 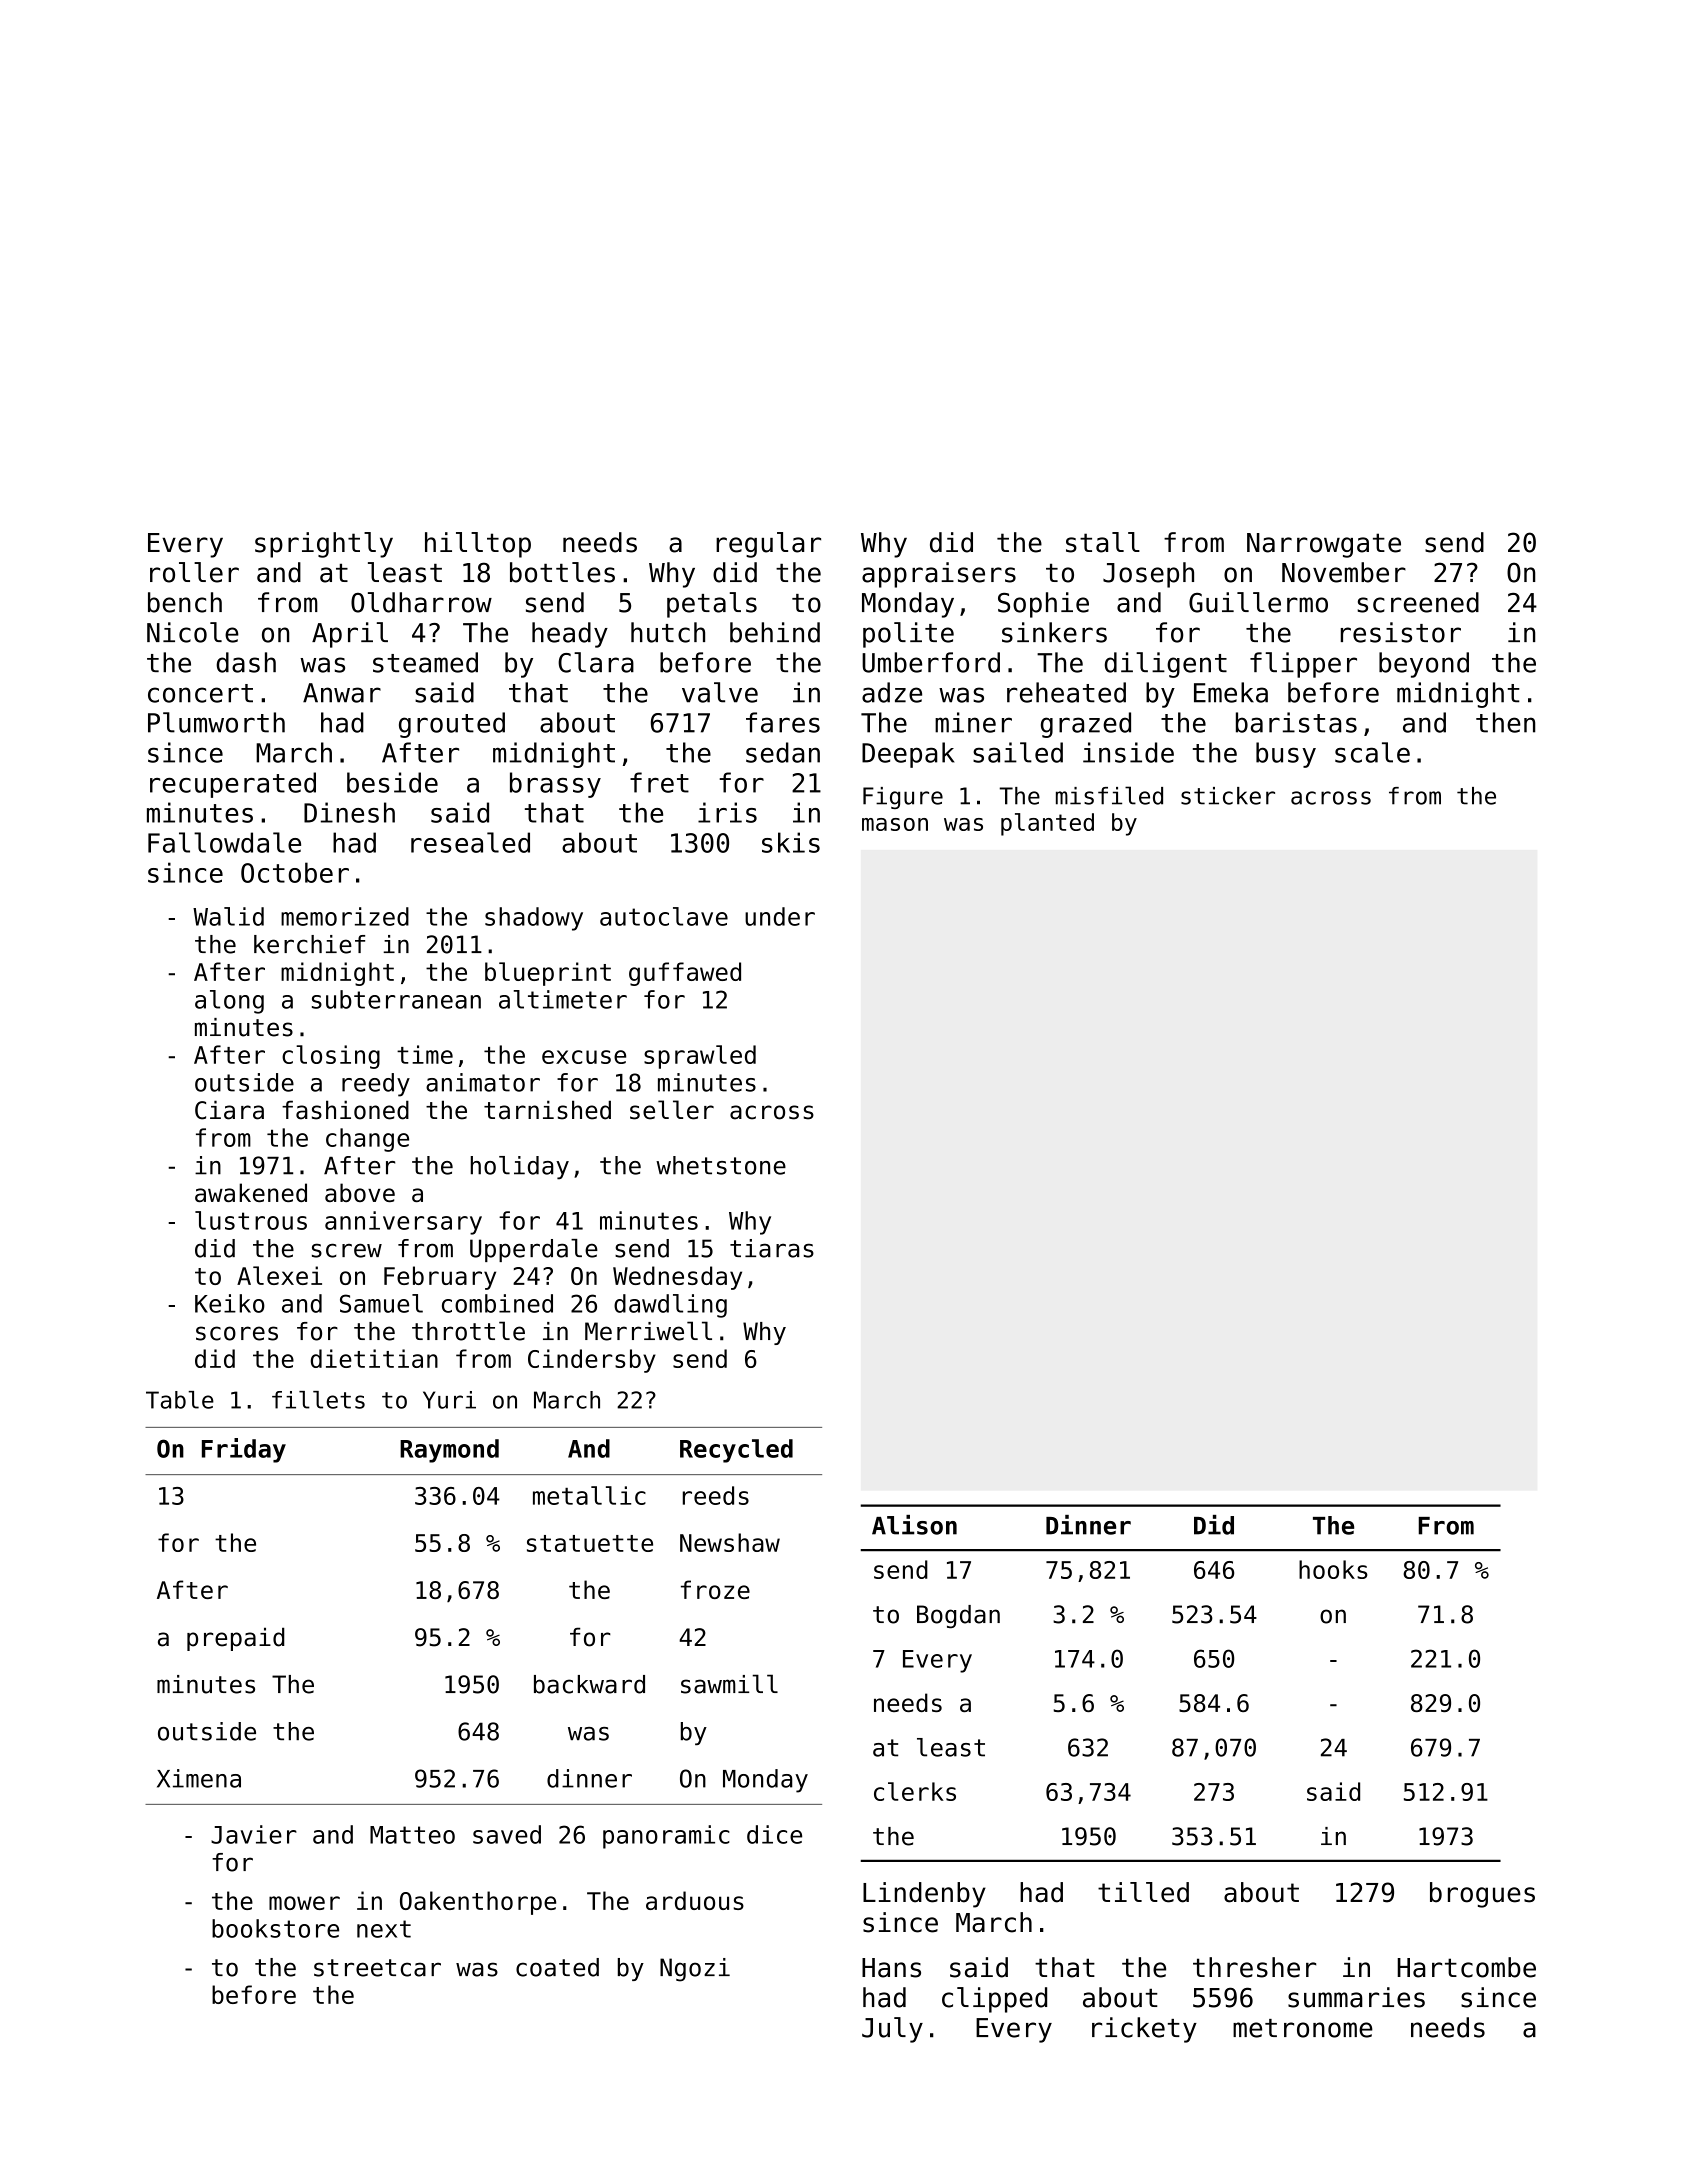 What do you see at coordinates (1228, 796) in the document?
I see `sticker` at bounding box center [1228, 796].
